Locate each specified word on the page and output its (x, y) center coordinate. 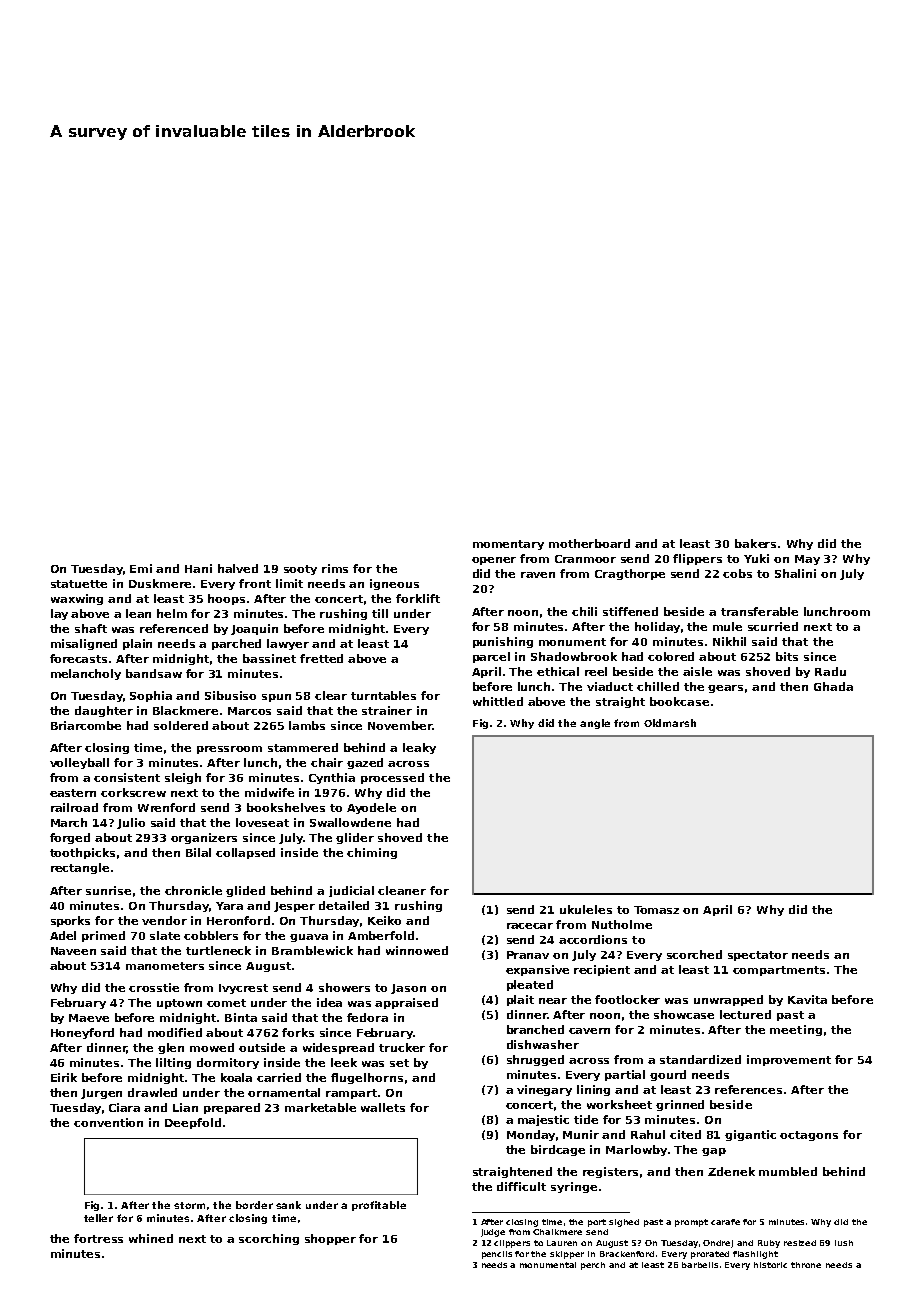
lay (59, 614)
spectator (758, 956)
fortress (98, 1238)
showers (344, 987)
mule (727, 626)
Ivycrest (243, 989)
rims (335, 568)
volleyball (79, 763)
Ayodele (371, 808)
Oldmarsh (670, 723)
